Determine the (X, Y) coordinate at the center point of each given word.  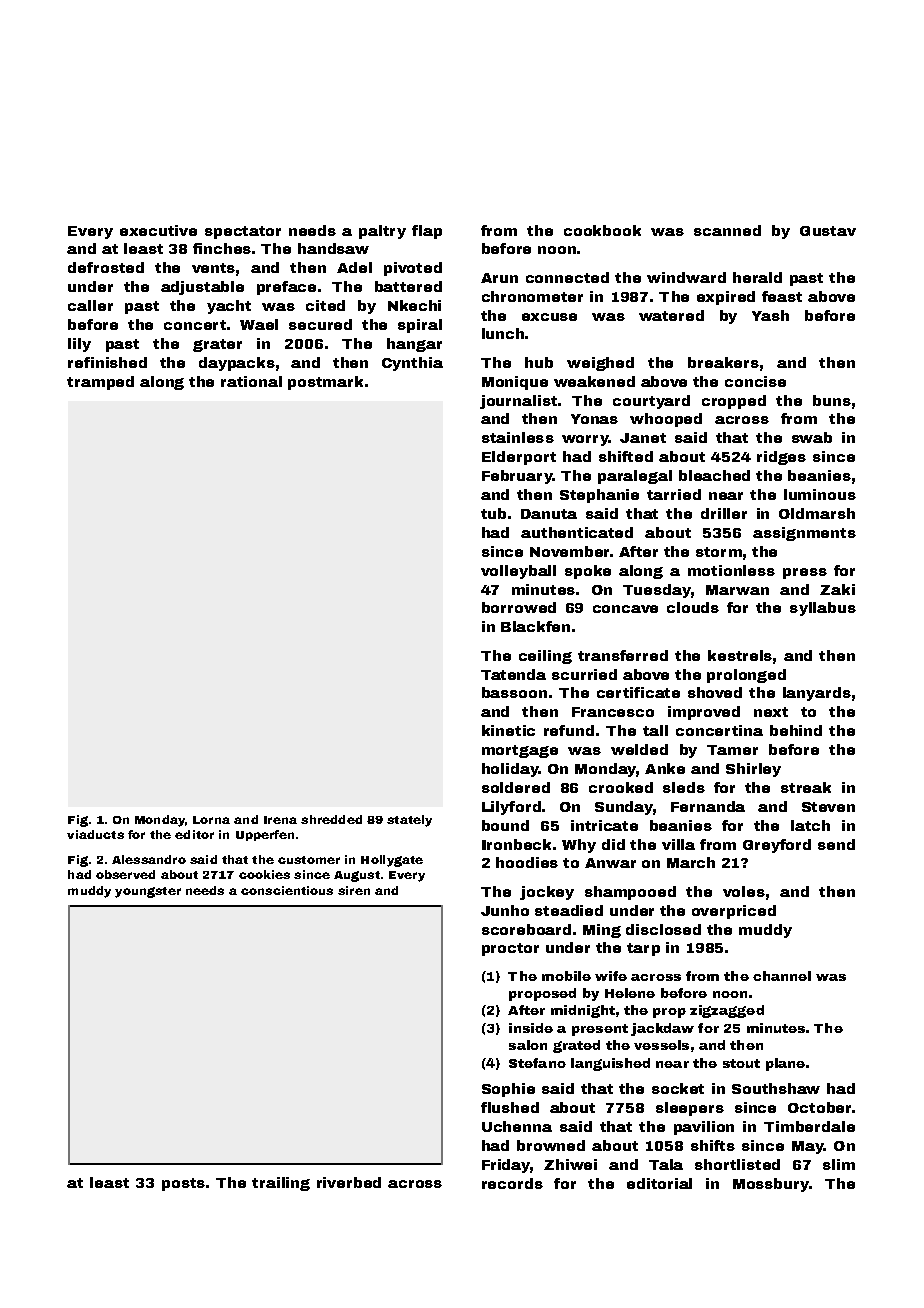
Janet (643, 438)
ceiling (545, 657)
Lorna (211, 820)
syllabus (823, 609)
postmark (325, 383)
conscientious (287, 890)
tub (493, 513)
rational (251, 381)
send (836, 844)
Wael (259, 324)
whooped (666, 420)
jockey (547, 893)
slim (839, 1164)
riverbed (349, 1182)
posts (183, 1184)
